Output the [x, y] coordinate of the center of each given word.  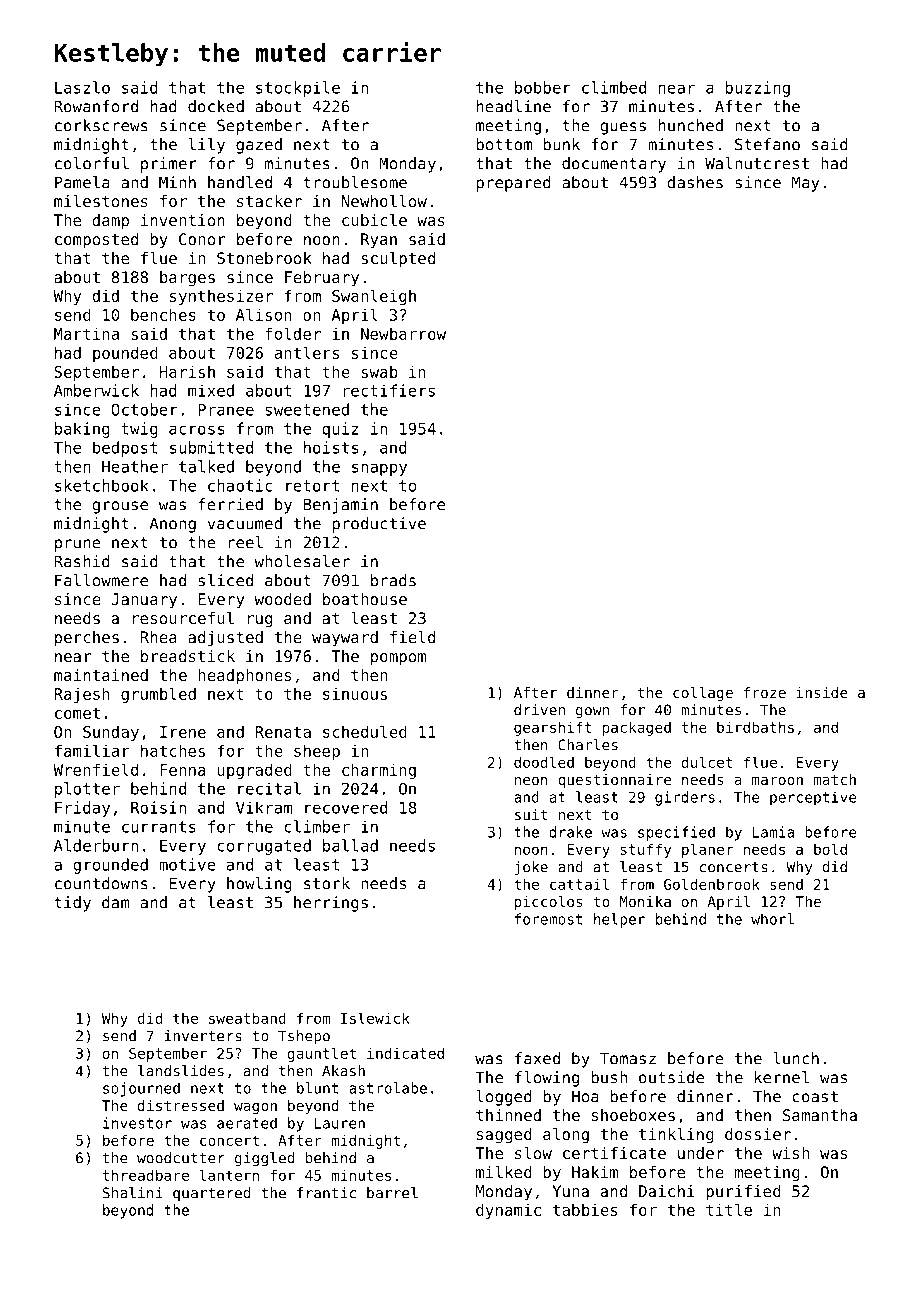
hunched [691, 125]
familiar [92, 750]
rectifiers [389, 390]
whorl [772, 919]
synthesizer [221, 297]
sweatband [247, 1018]
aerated [247, 1123]
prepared [513, 184]
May [805, 184]
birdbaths [755, 727]
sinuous [355, 693]
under [701, 1153]
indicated [405, 1053]
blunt [317, 1088]
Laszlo [82, 87]
